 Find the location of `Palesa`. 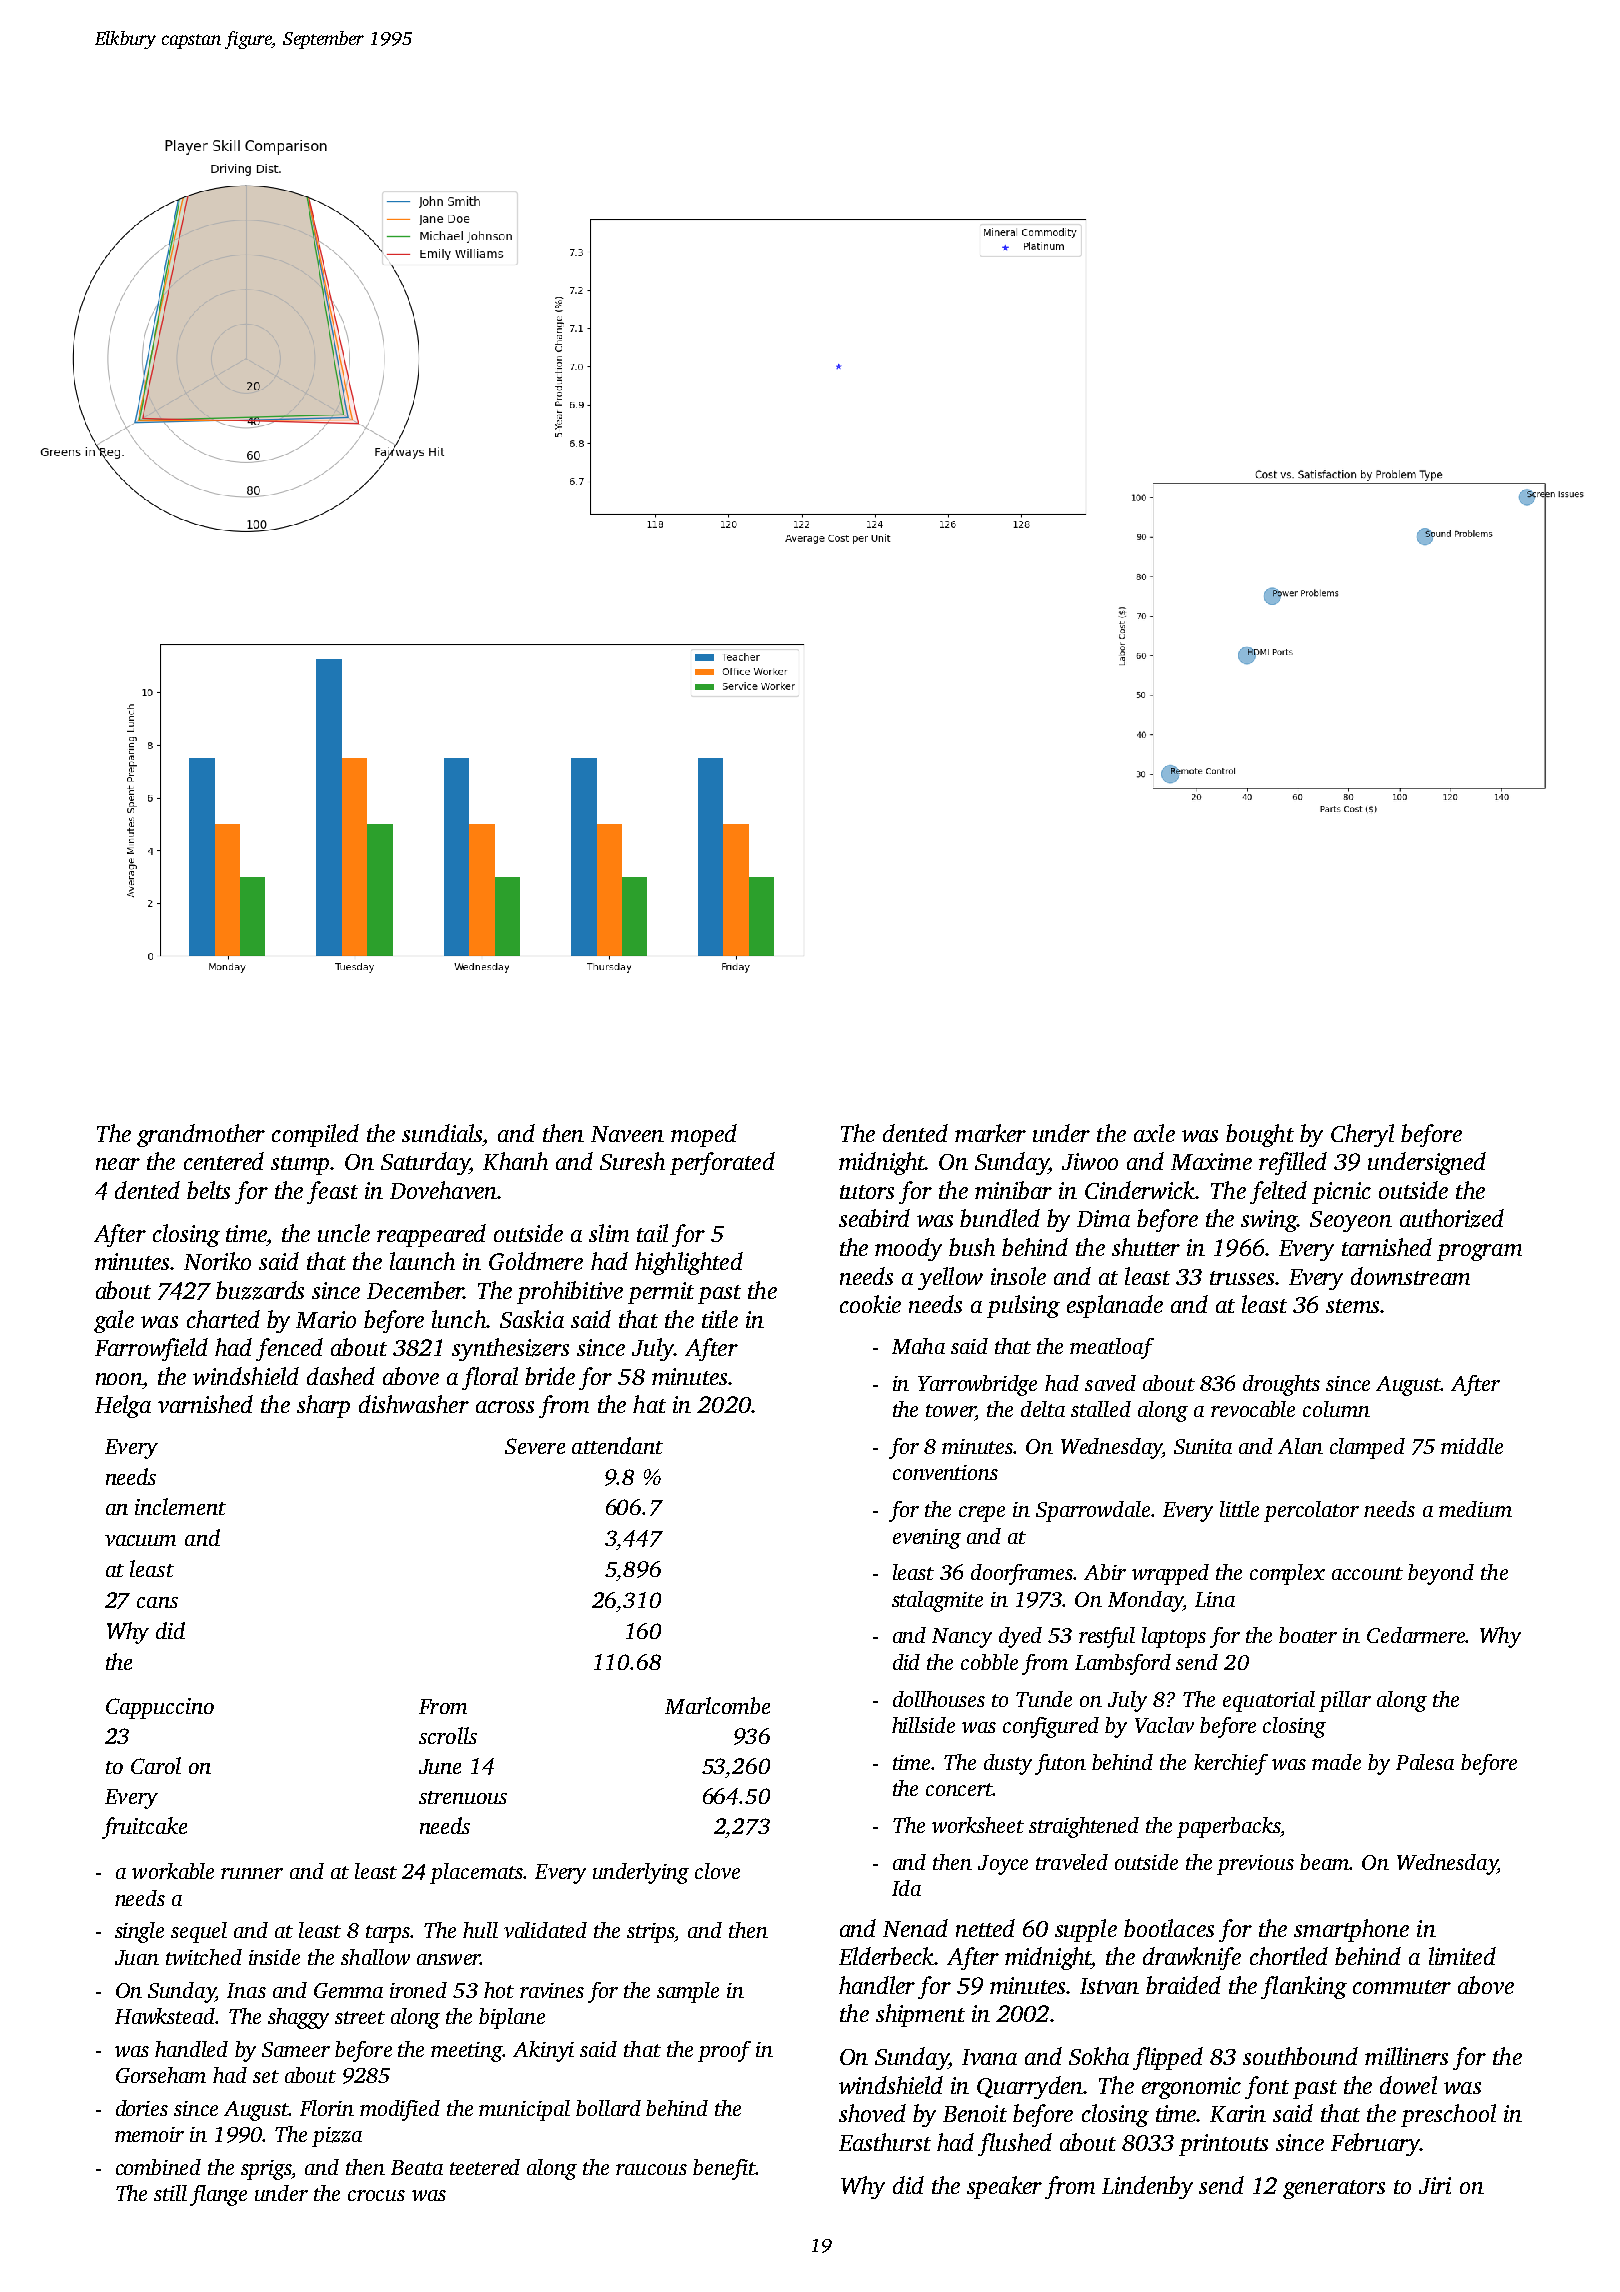

Palesa is located at coordinates (1425, 1762).
